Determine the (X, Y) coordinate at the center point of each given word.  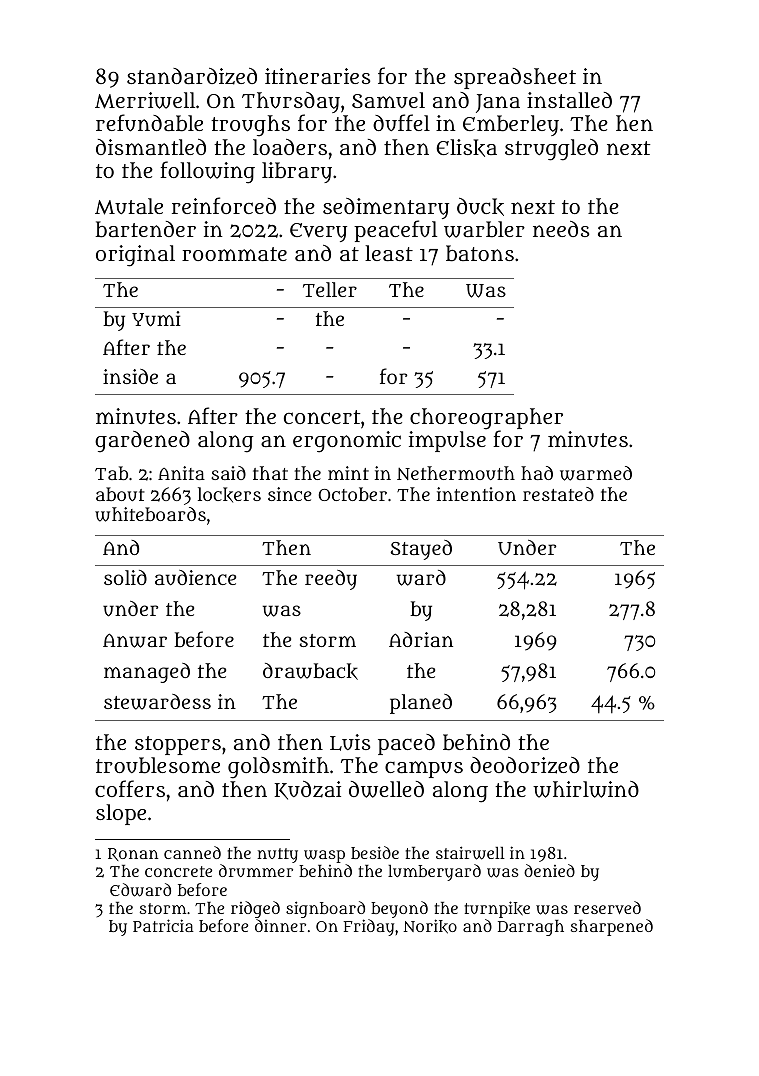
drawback (310, 671)
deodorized (525, 765)
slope (121, 814)
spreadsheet (515, 78)
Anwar (135, 640)
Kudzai (308, 790)
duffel (401, 122)
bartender (145, 229)
